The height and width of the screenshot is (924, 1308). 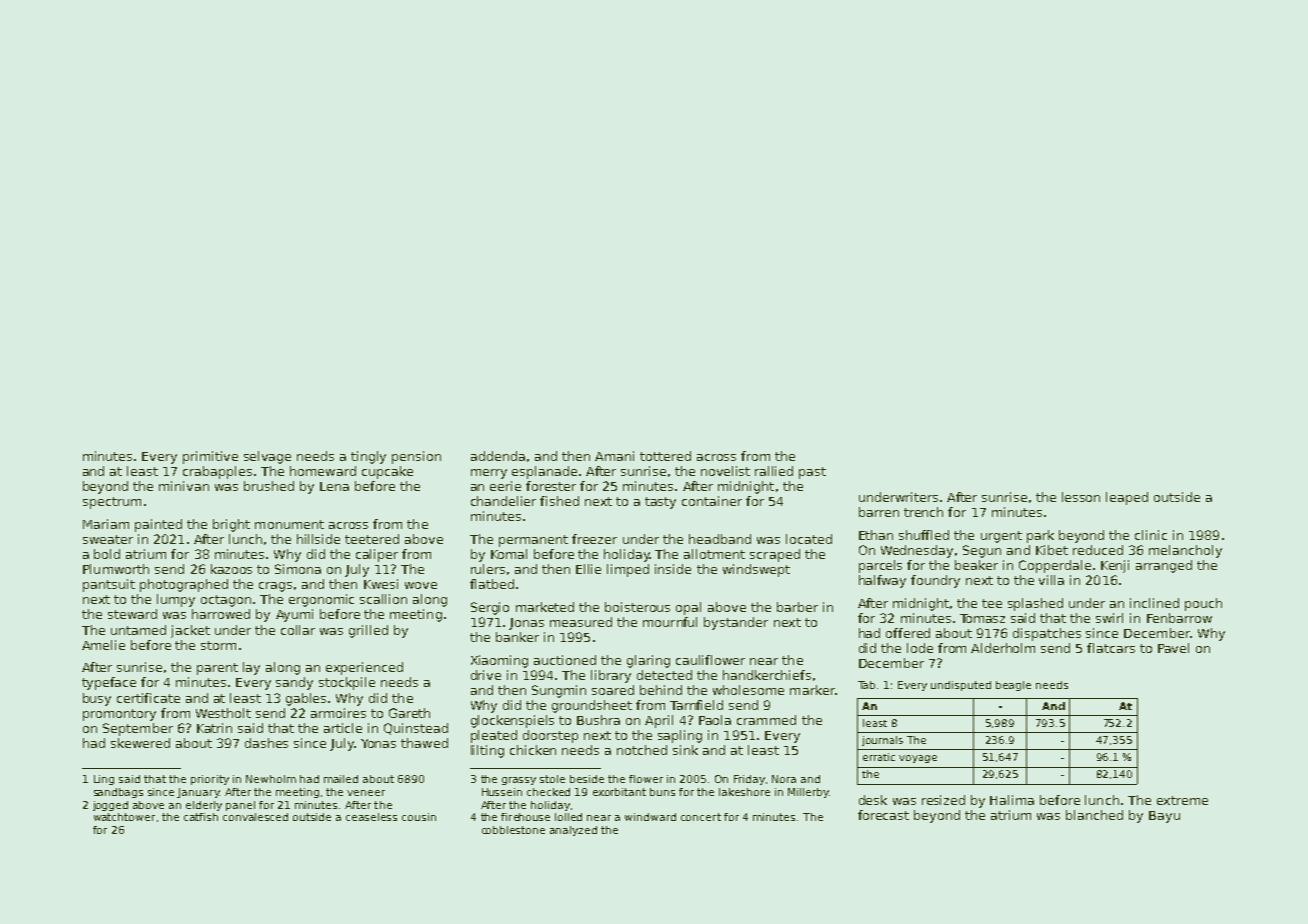 I want to click on blanched, so click(x=1094, y=815).
